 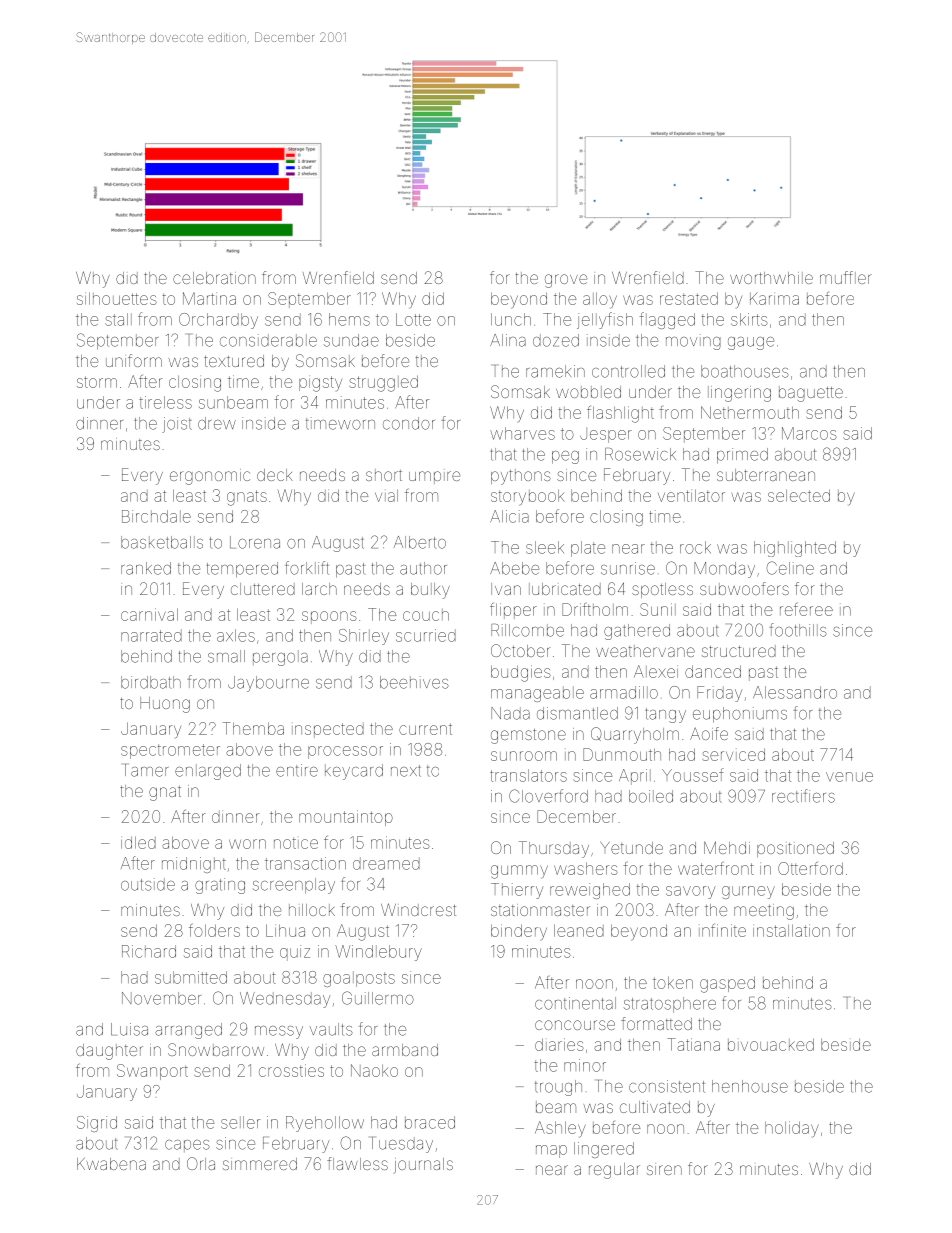 I want to click on Lotte, so click(x=413, y=319).
